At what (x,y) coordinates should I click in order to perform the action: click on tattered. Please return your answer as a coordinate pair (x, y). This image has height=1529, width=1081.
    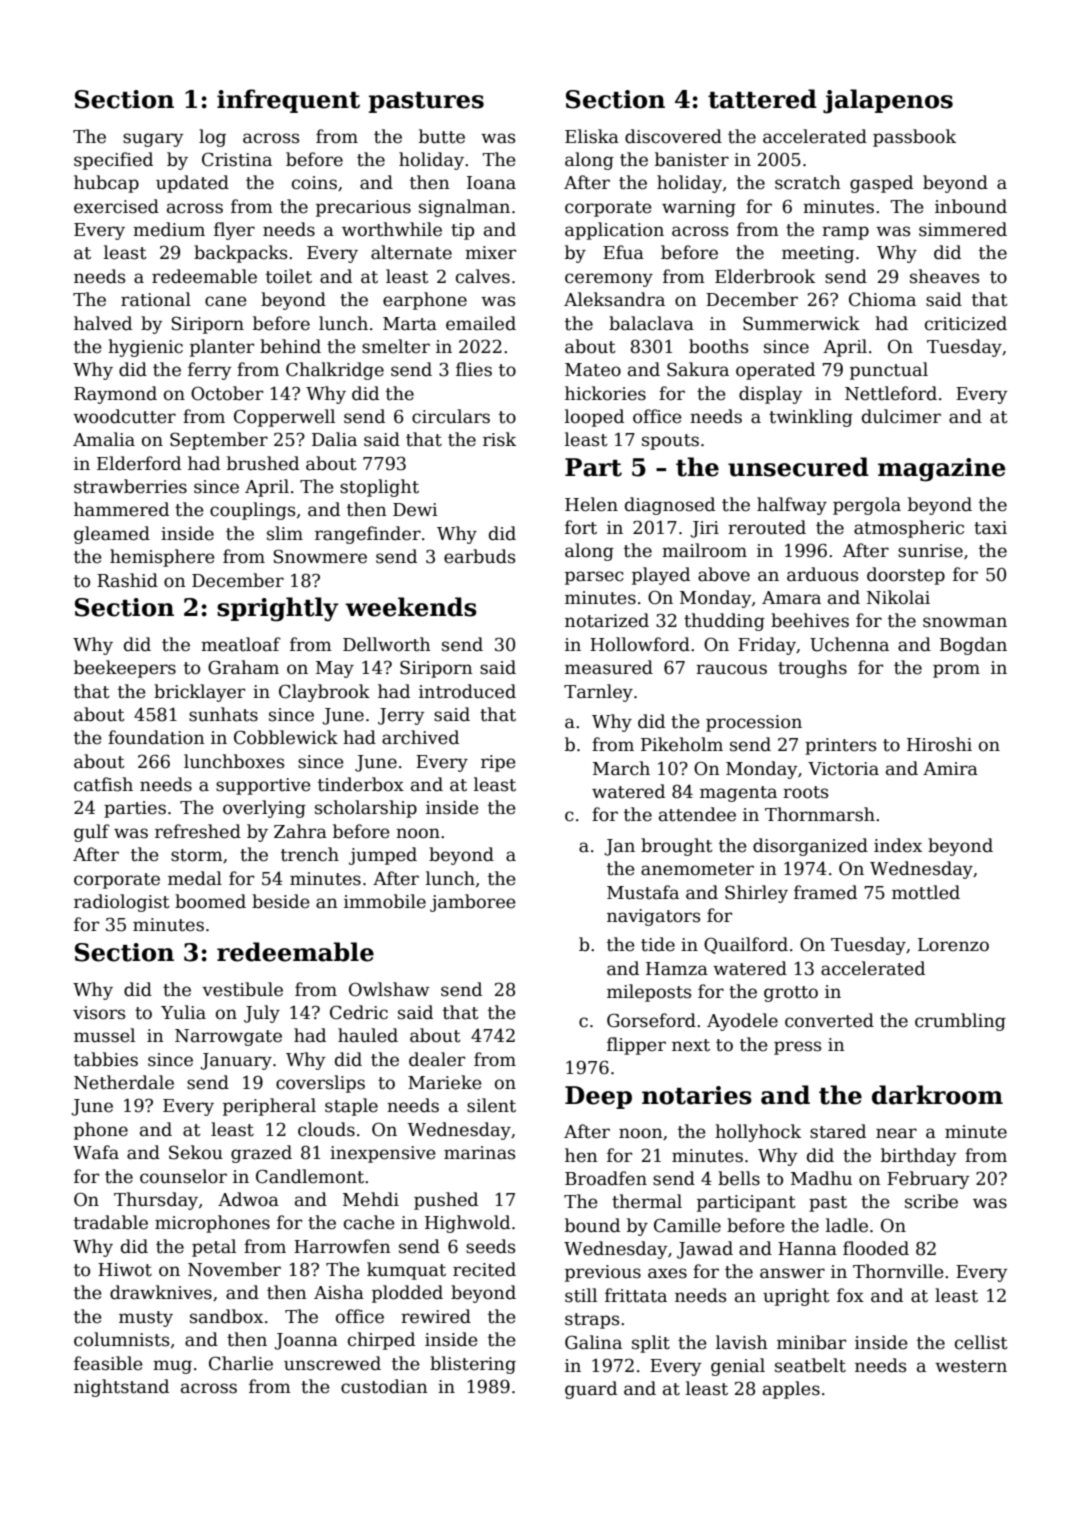
    Looking at the image, I should click on (762, 99).
